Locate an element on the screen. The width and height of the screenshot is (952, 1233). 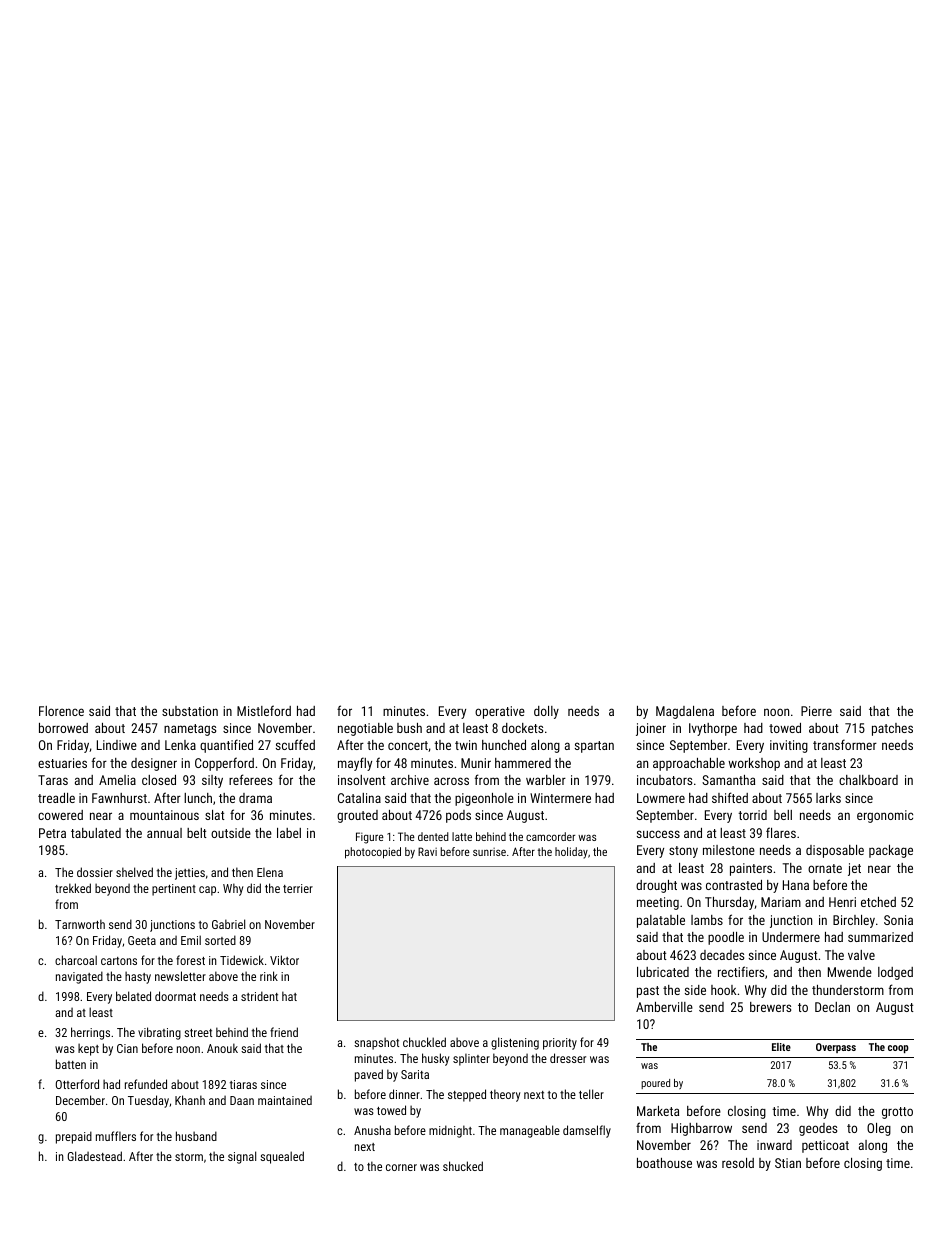
Wintermere is located at coordinates (560, 798).
